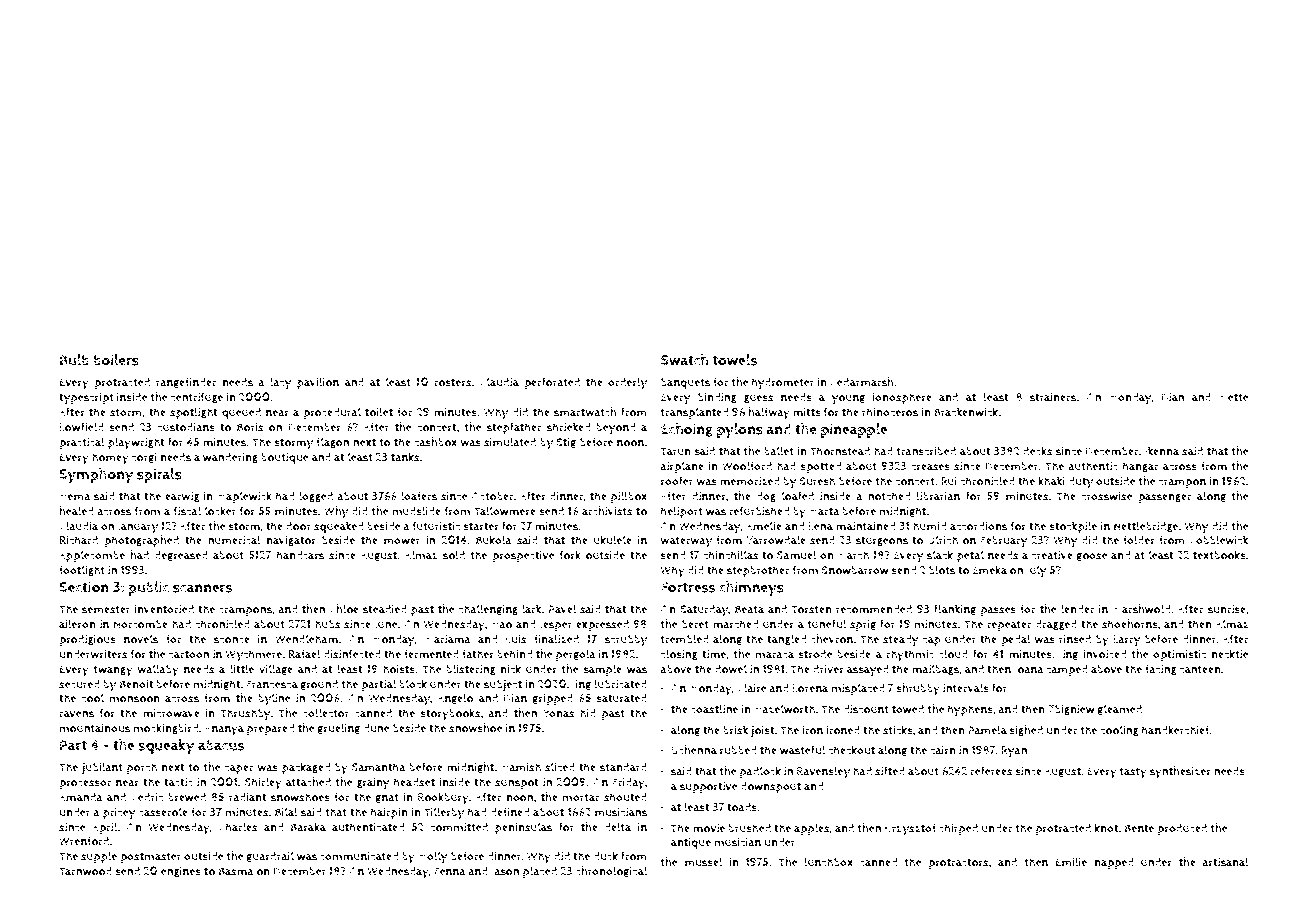 This page has width=1308, height=924. Describe the element at coordinates (966, 412) in the page. I see `Brackenwick` at that location.
